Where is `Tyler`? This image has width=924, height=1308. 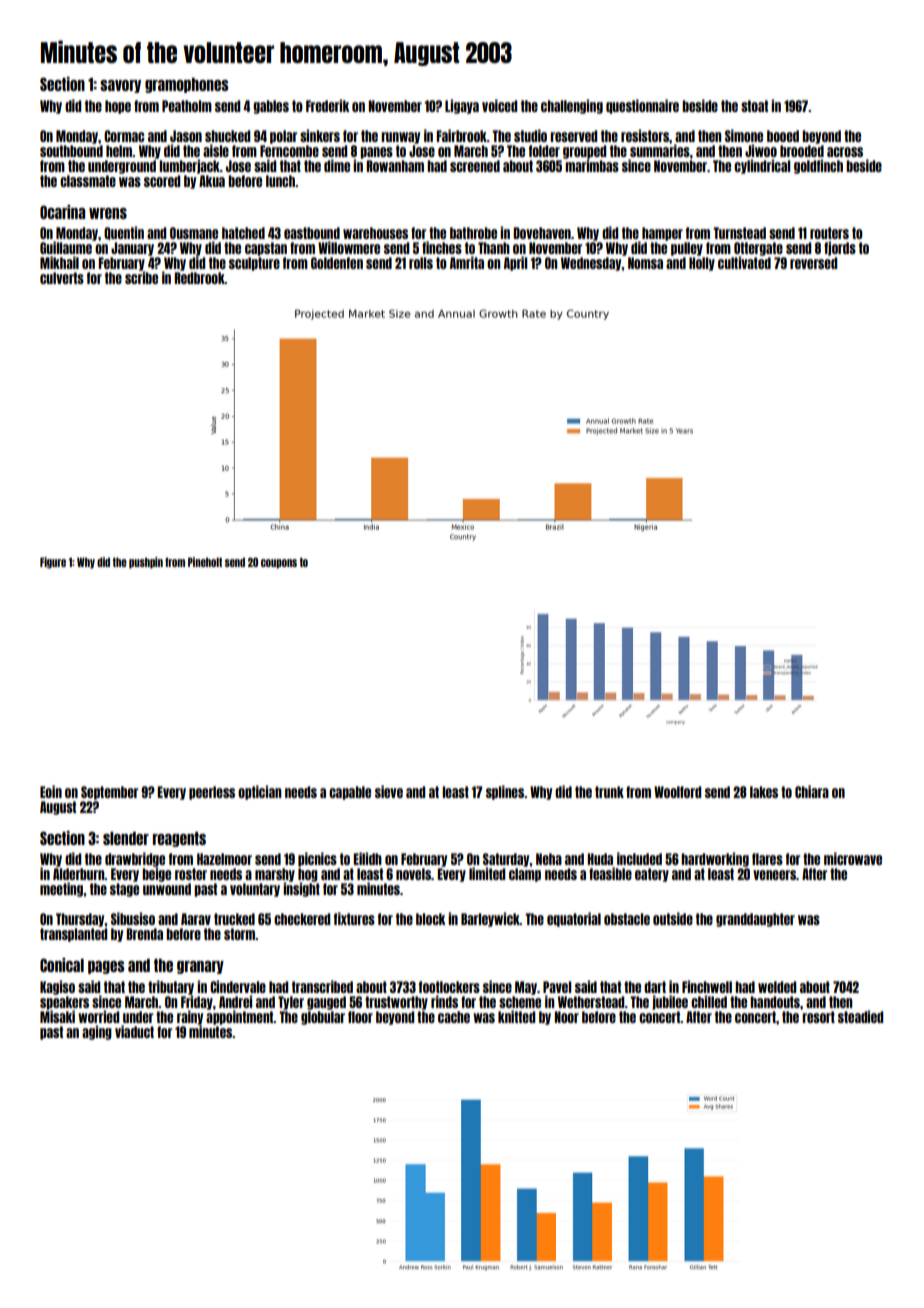
Tyler is located at coordinates (291, 1003).
